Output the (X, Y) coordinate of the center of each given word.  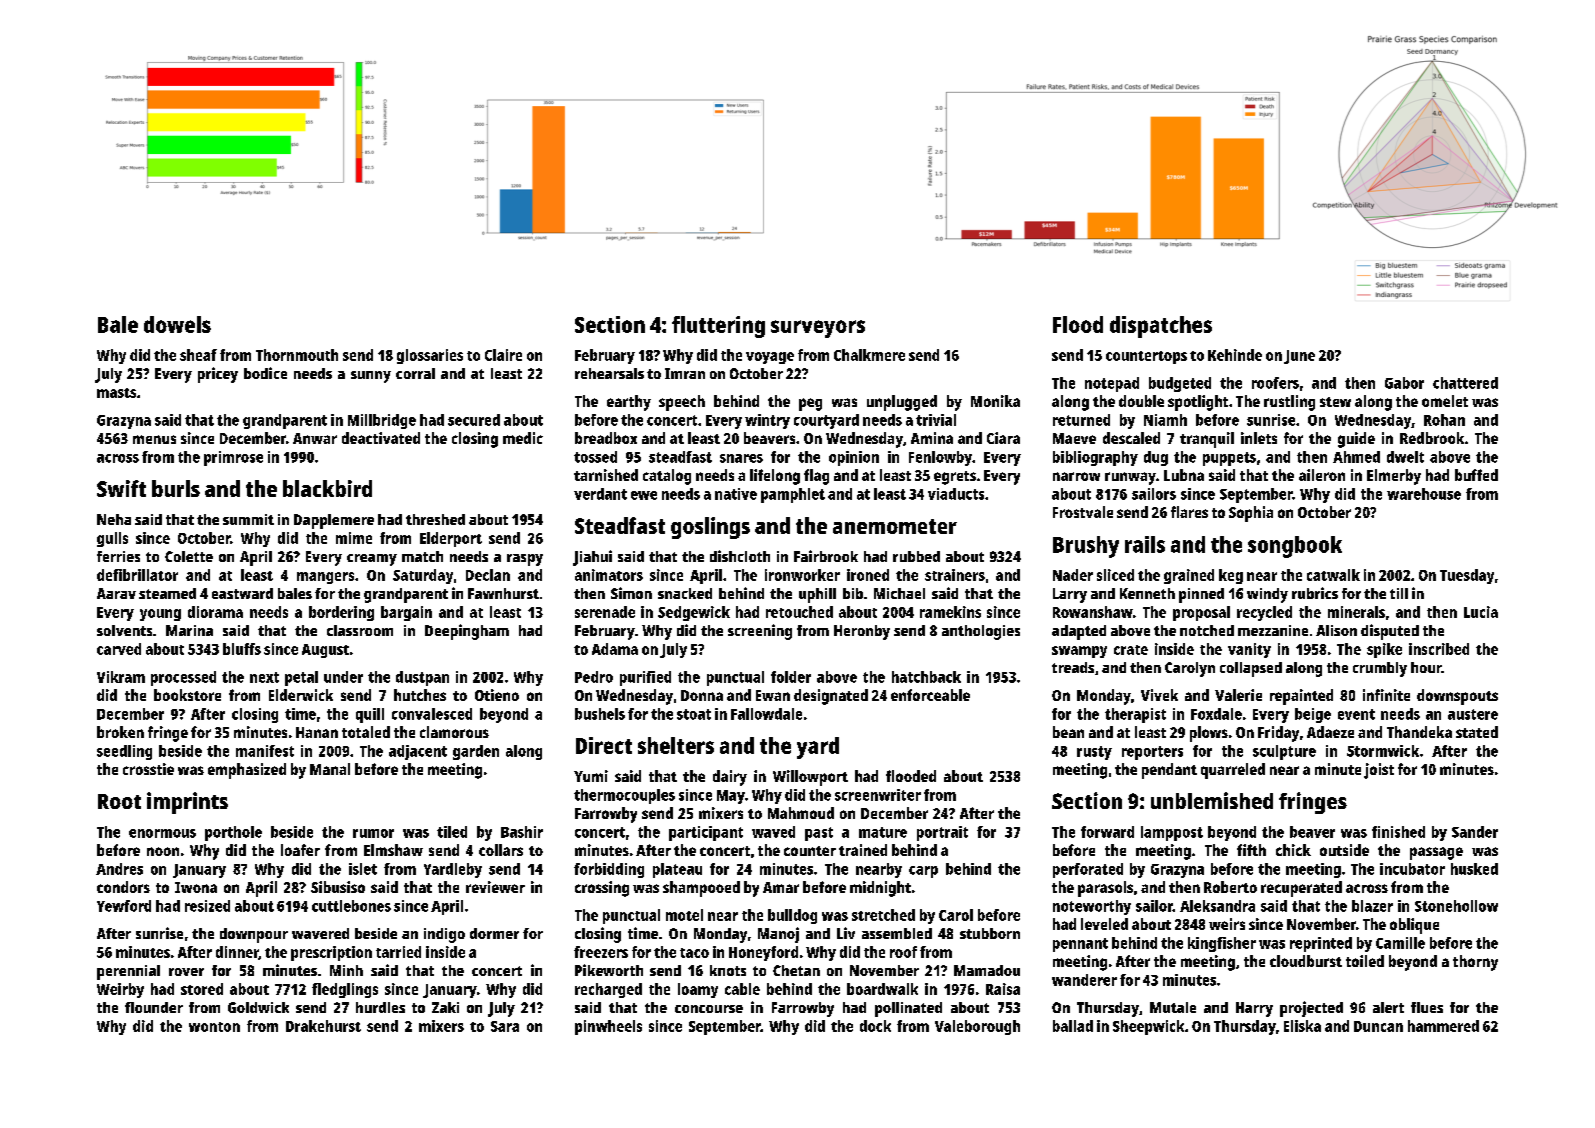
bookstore (187, 695)
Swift (121, 488)
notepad (1112, 384)
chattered (1465, 383)
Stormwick (1383, 751)
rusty (1094, 753)
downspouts (1457, 697)
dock (875, 1026)
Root (119, 801)
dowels (177, 324)
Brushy (1086, 547)
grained (1189, 576)
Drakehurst (323, 1026)
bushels (600, 714)
